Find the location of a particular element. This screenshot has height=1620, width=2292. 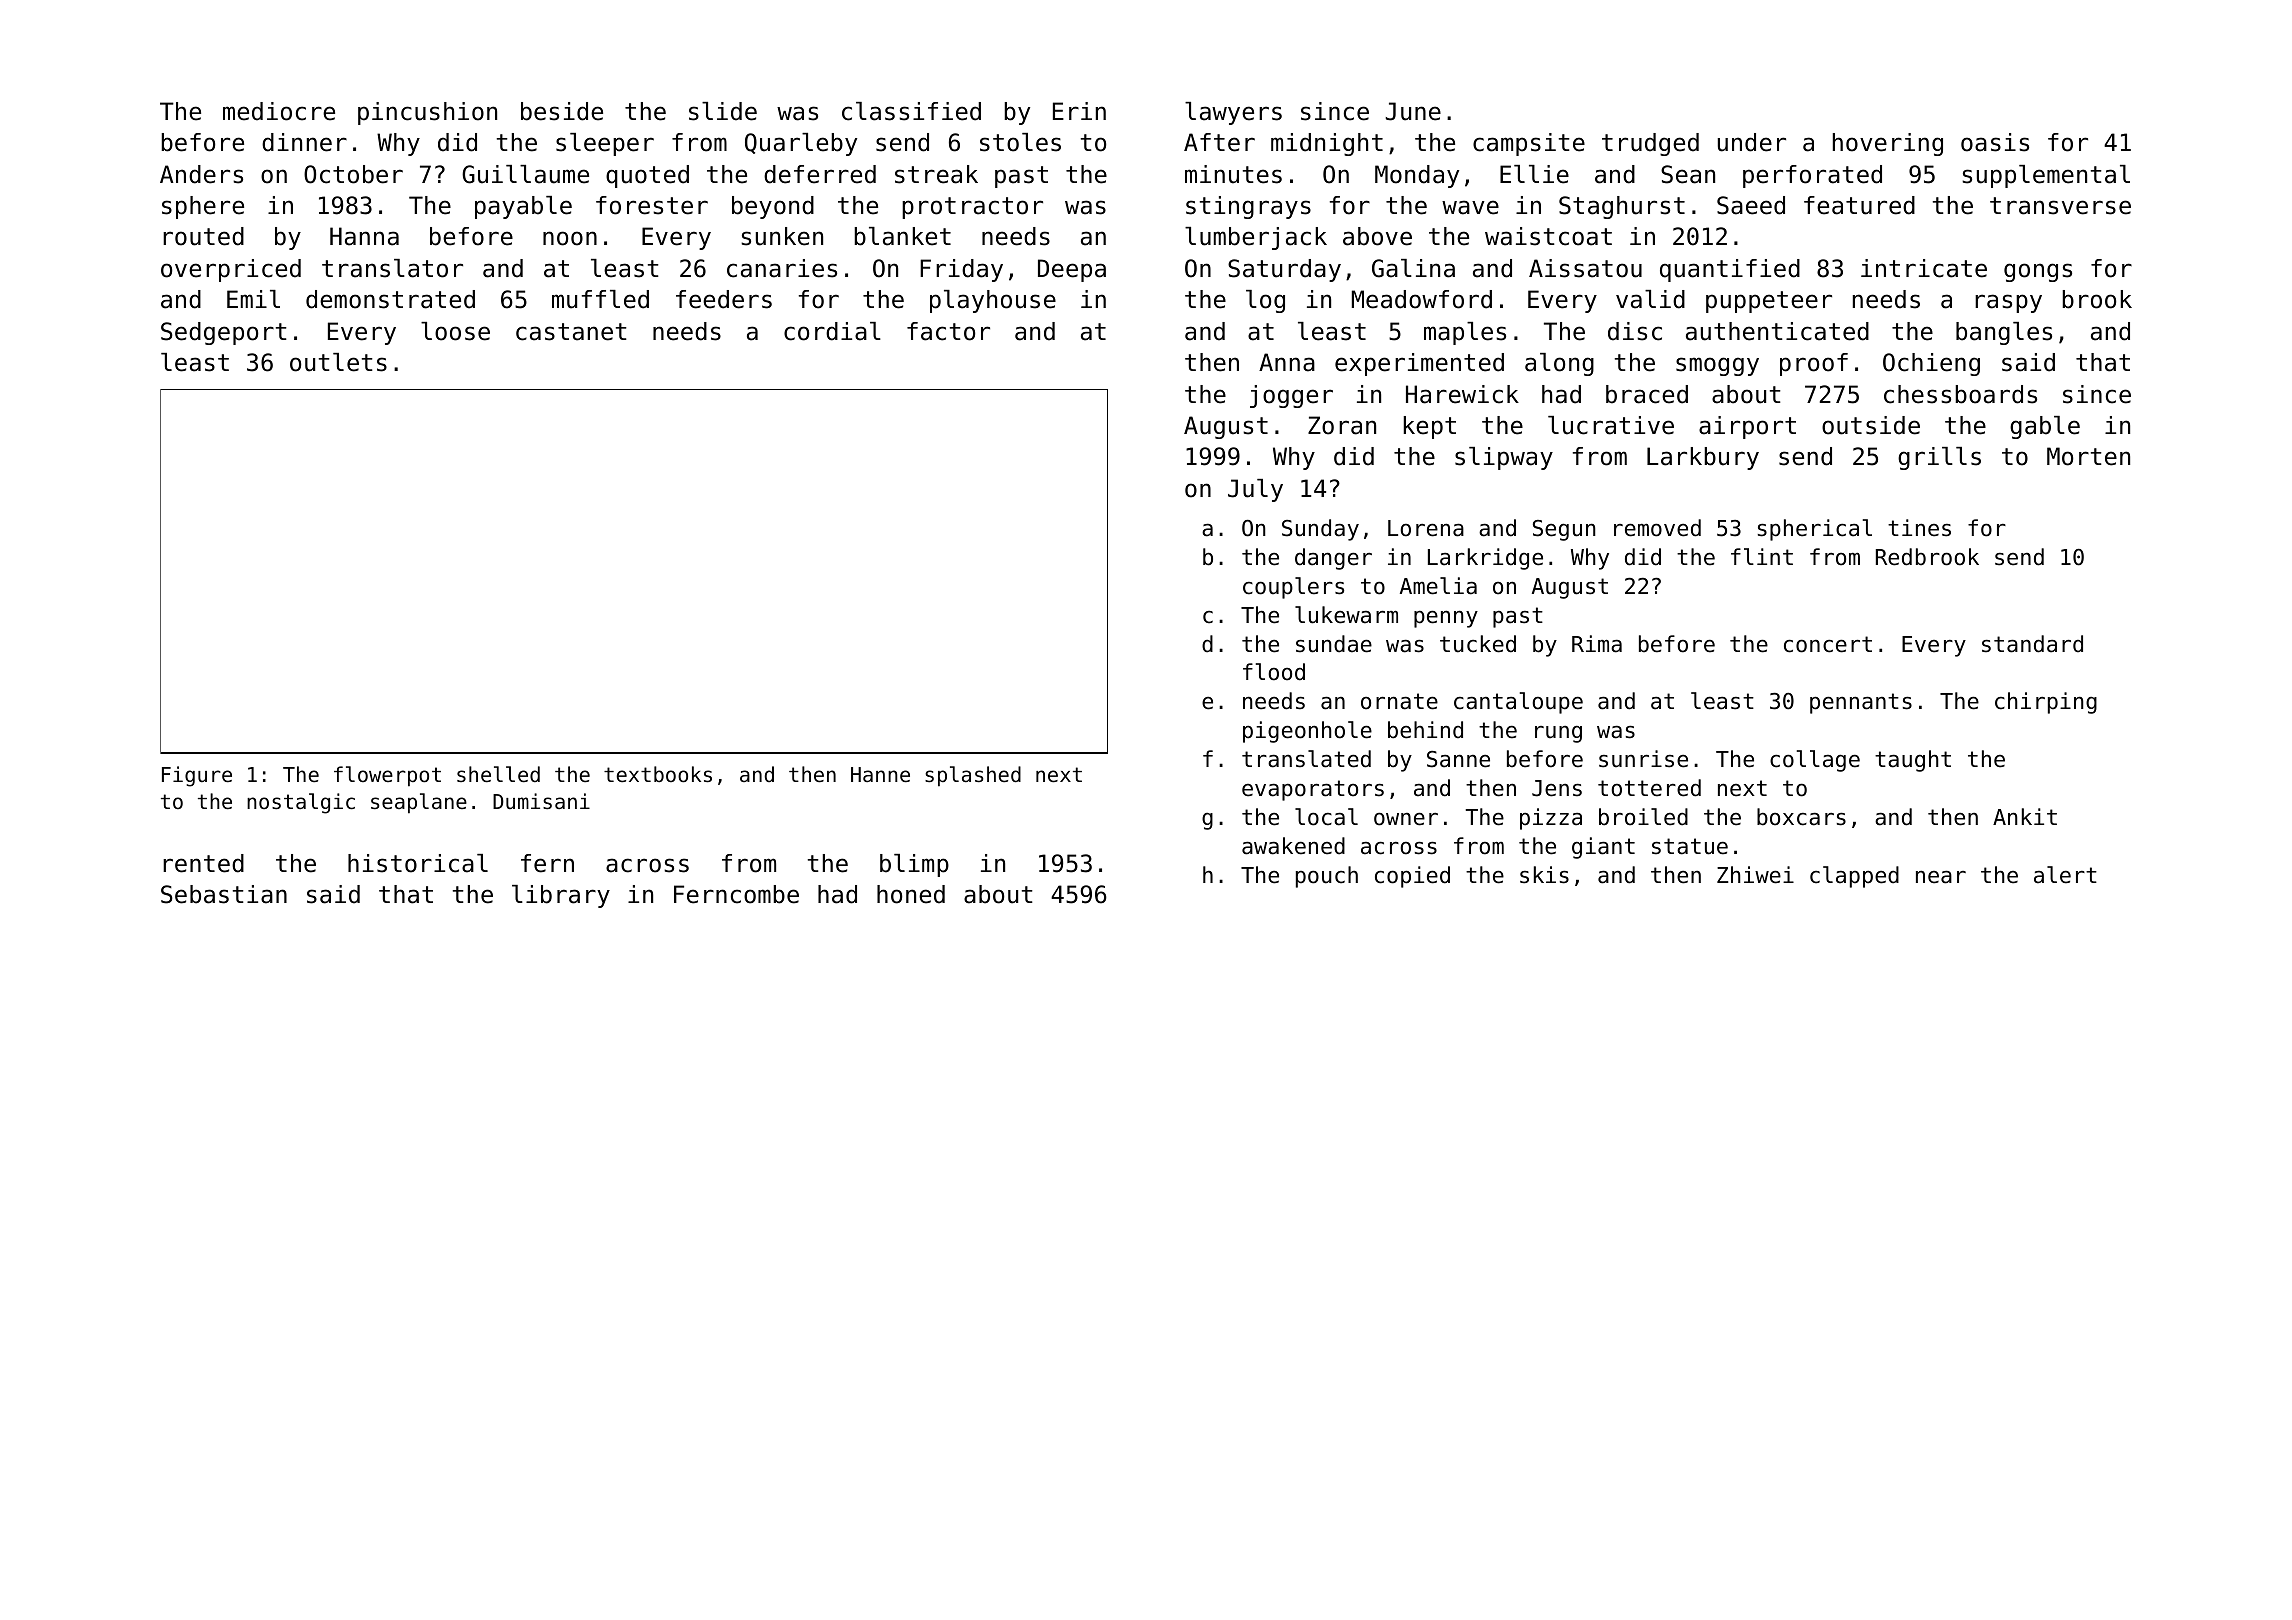

oasis is located at coordinates (1995, 142).
